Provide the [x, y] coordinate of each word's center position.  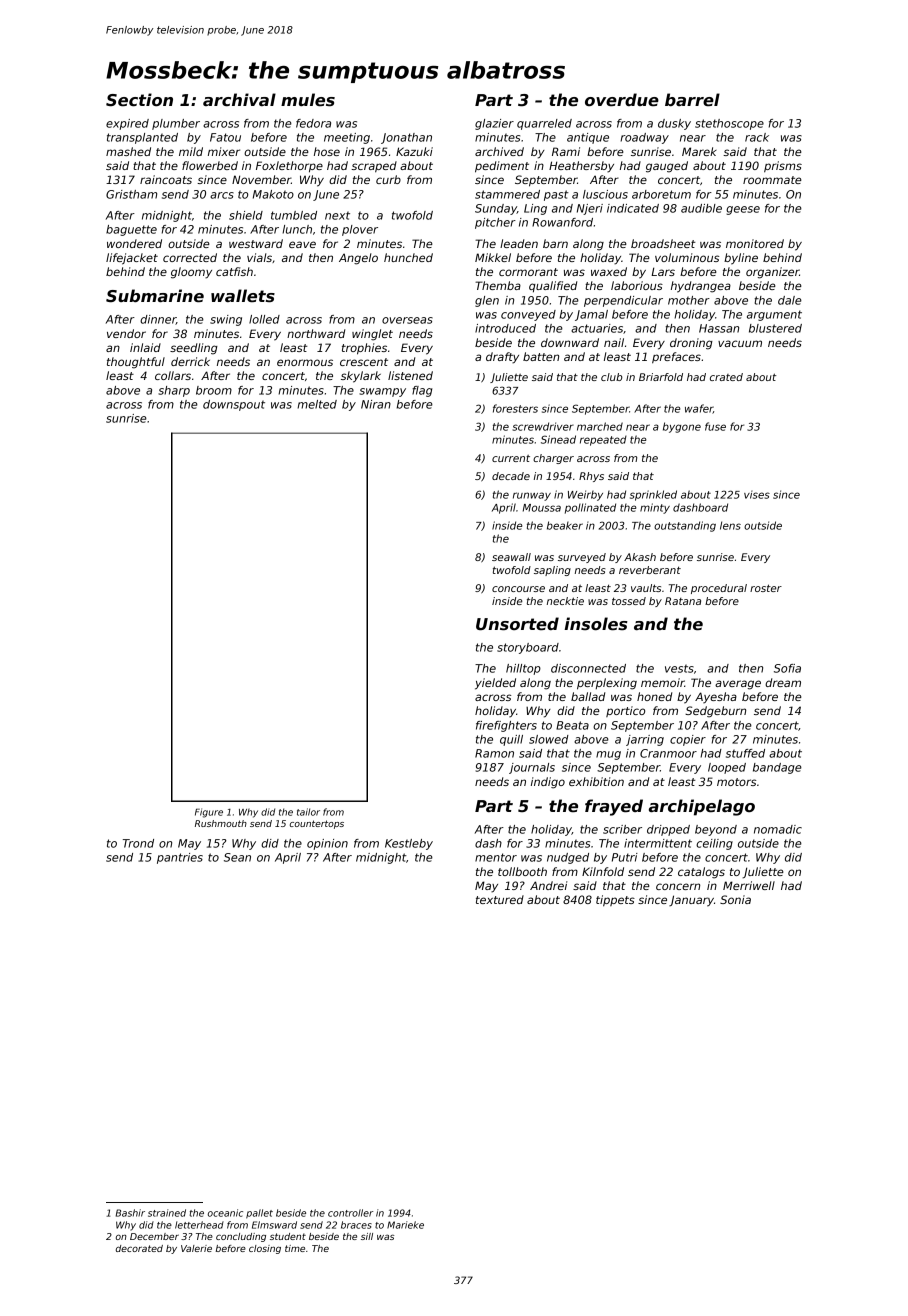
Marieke [405, 1225]
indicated [633, 208]
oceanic [225, 1213]
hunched [408, 257]
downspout [234, 405]
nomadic [778, 829]
